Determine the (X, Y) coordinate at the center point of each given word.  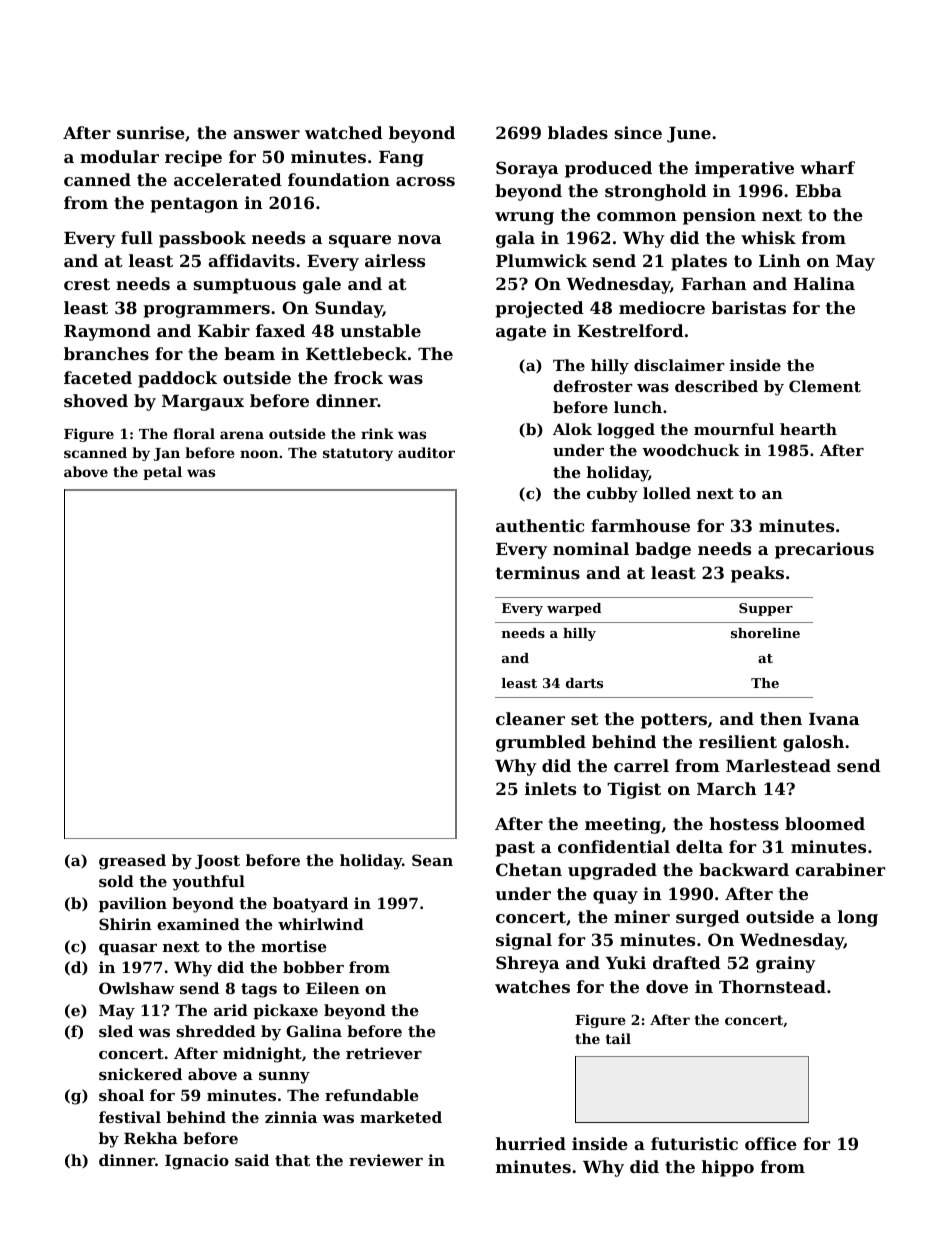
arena (242, 435)
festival (130, 1117)
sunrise (151, 132)
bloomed (825, 823)
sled (116, 1031)
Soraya (527, 169)
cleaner (530, 718)
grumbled (541, 743)
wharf (827, 167)
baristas (749, 307)
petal (162, 473)
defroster (593, 386)
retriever (384, 1053)
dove (667, 986)
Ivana (834, 719)
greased (132, 862)
